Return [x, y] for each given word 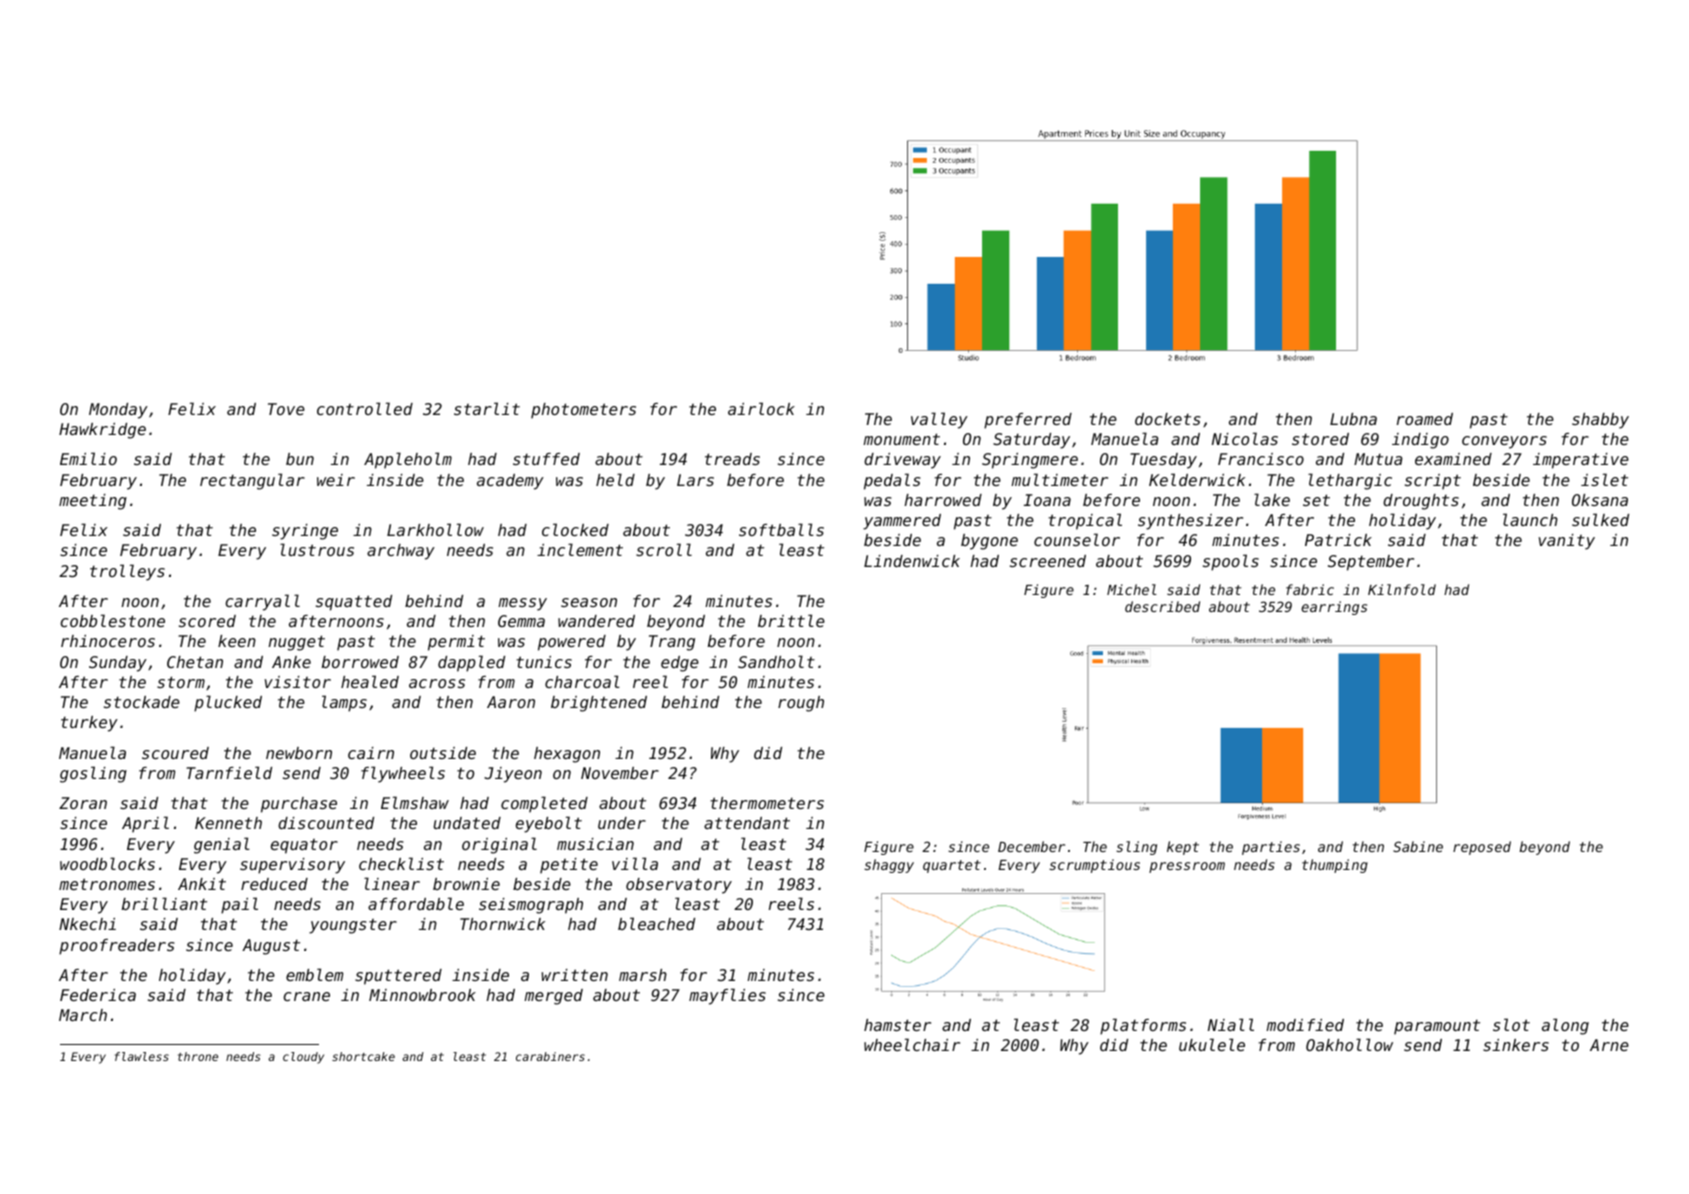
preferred [1028, 421]
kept [1183, 848]
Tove [286, 409]
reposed [1482, 848]
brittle [791, 620]
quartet [952, 866]
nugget [297, 643]
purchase [299, 805]
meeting [93, 502]
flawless [142, 1056]
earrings [1334, 608]
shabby [1600, 421]
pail [239, 905]
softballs [781, 529]
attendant [747, 823]
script [1433, 482]
